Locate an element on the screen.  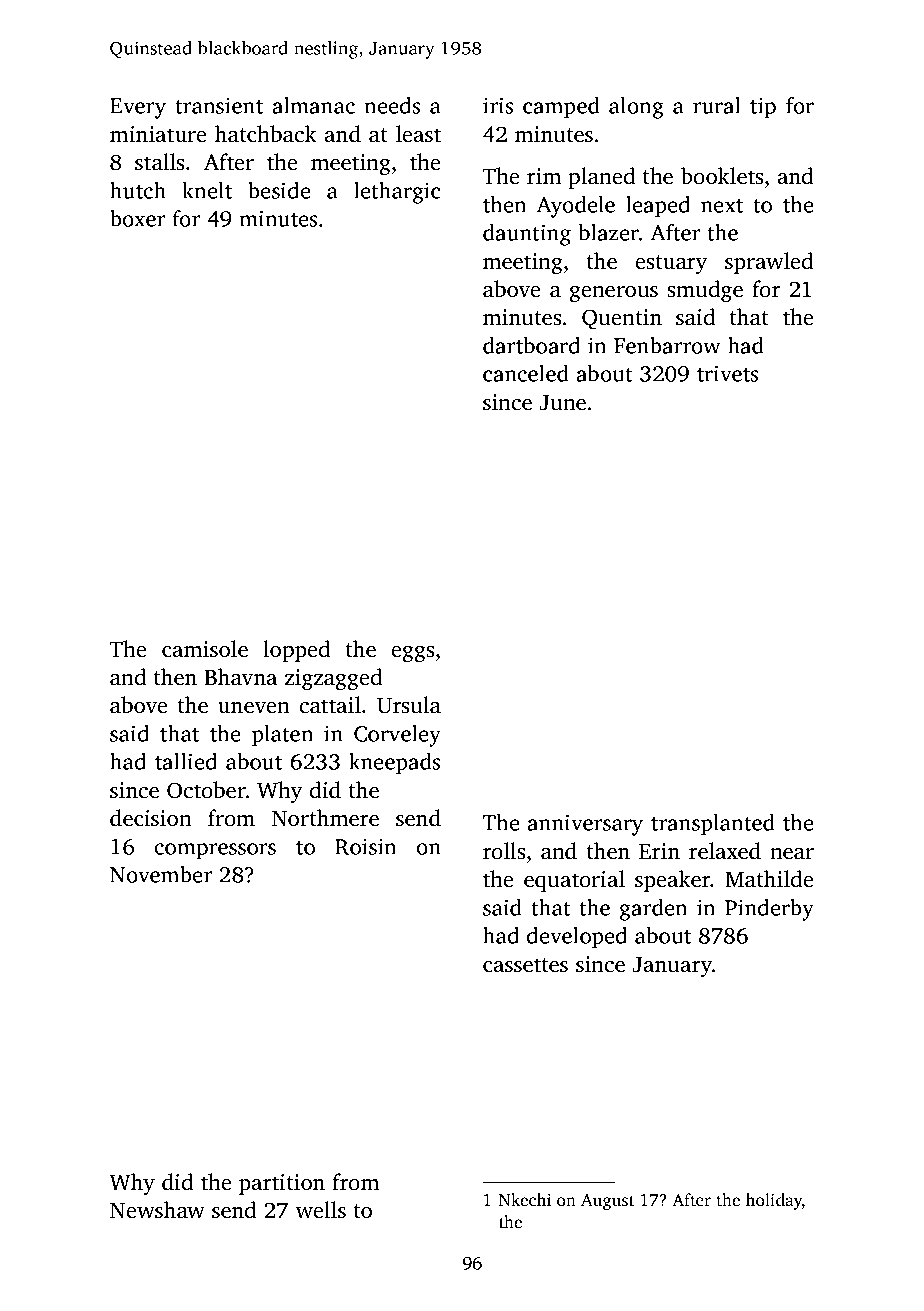
November is located at coordinates (161, 874).
